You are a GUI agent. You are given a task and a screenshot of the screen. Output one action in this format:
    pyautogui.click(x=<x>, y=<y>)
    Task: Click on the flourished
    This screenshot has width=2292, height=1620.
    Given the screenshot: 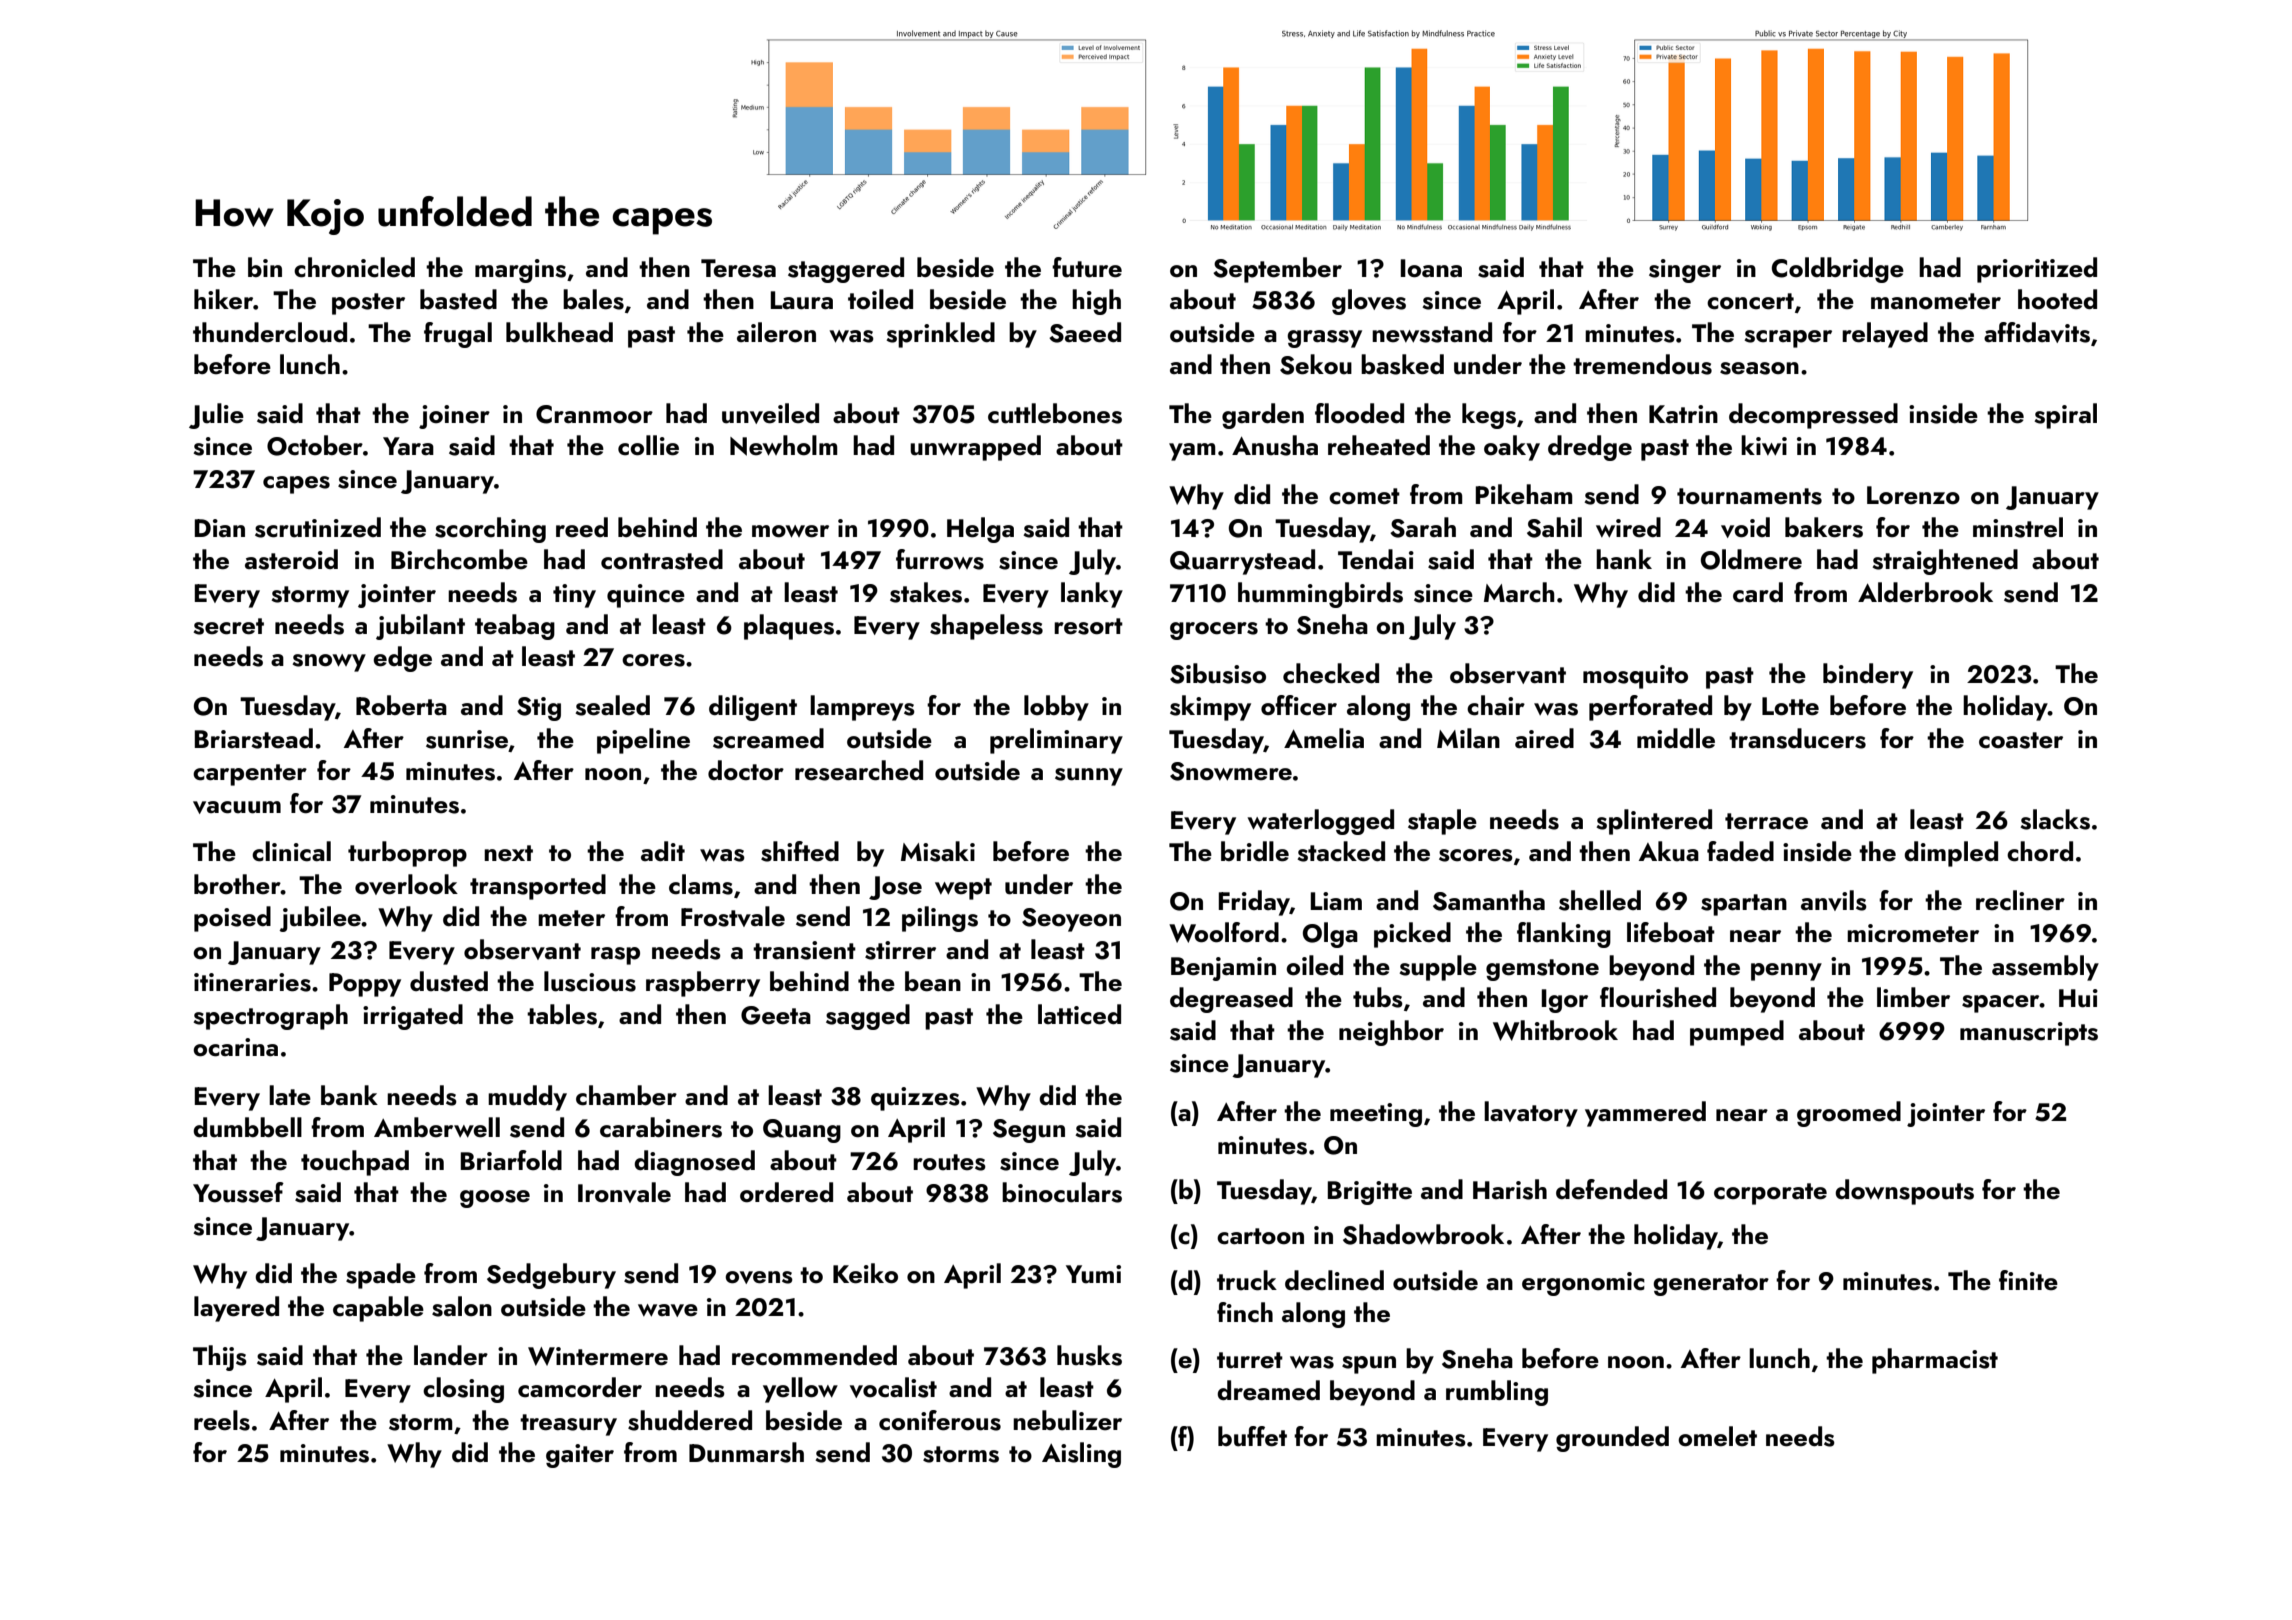 What is the action you would take?
    pyautogui.click(x=1658, y=997)
